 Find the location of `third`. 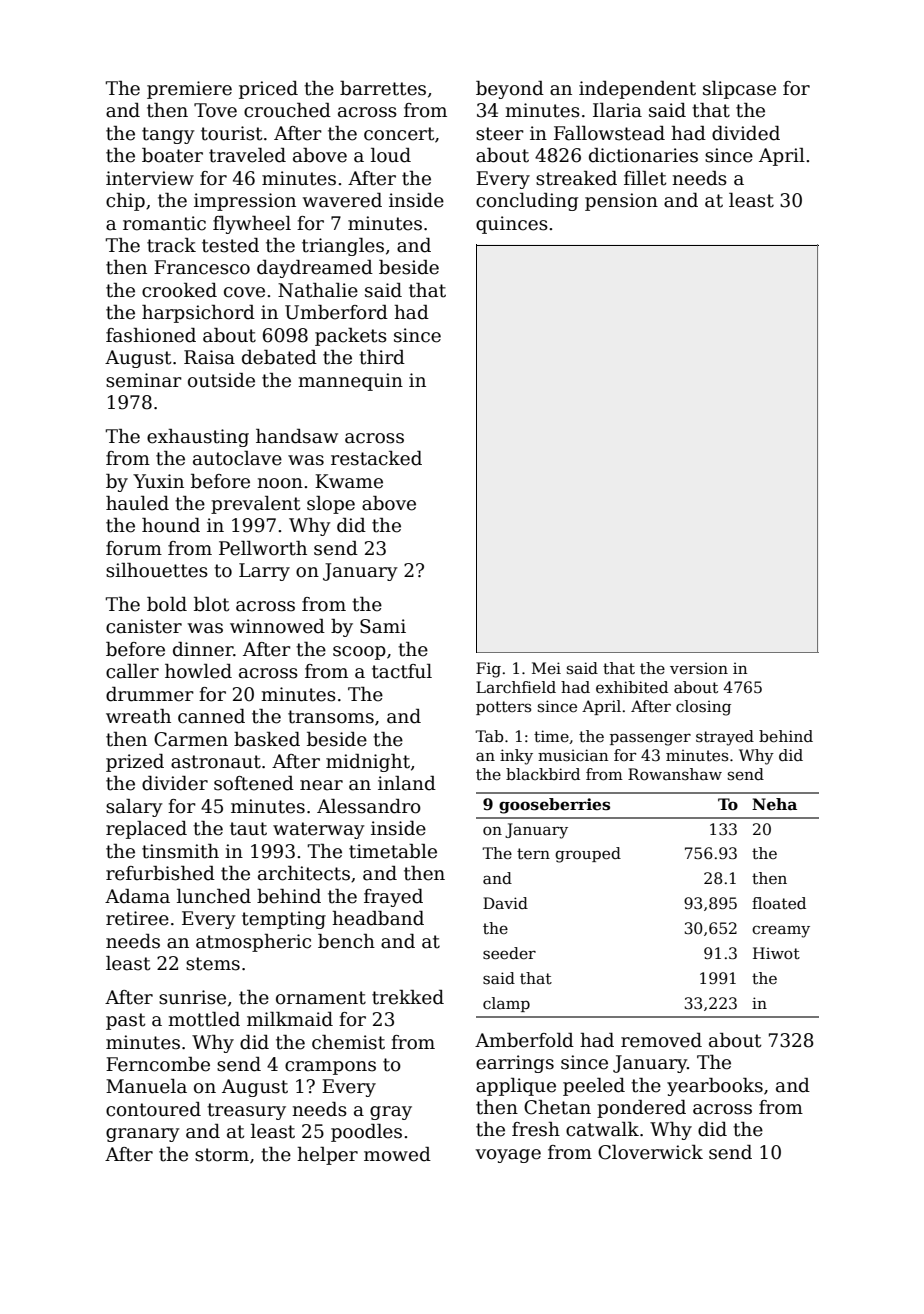

third is located at coordinates (382, 357).
